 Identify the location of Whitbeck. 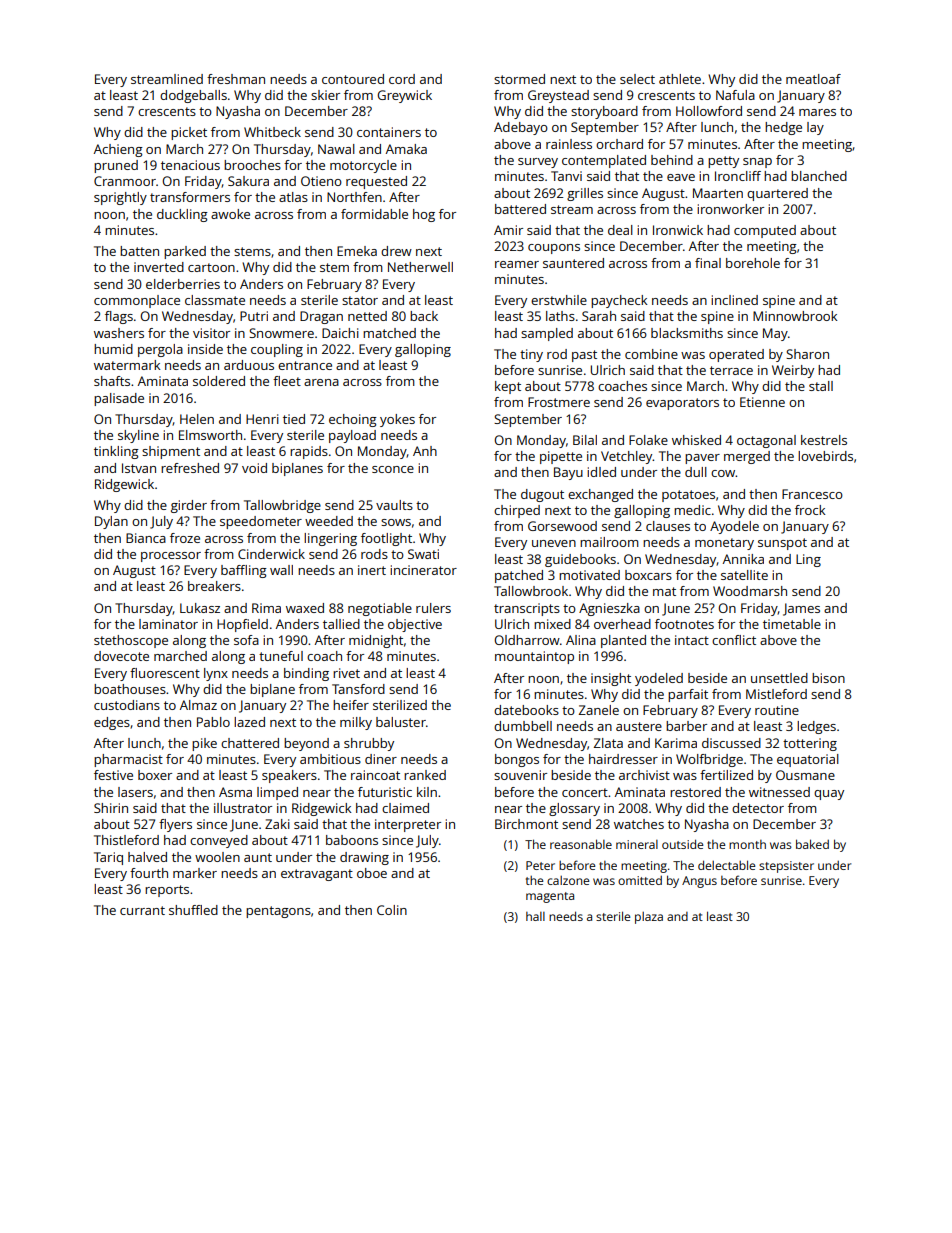
(272, 132).
